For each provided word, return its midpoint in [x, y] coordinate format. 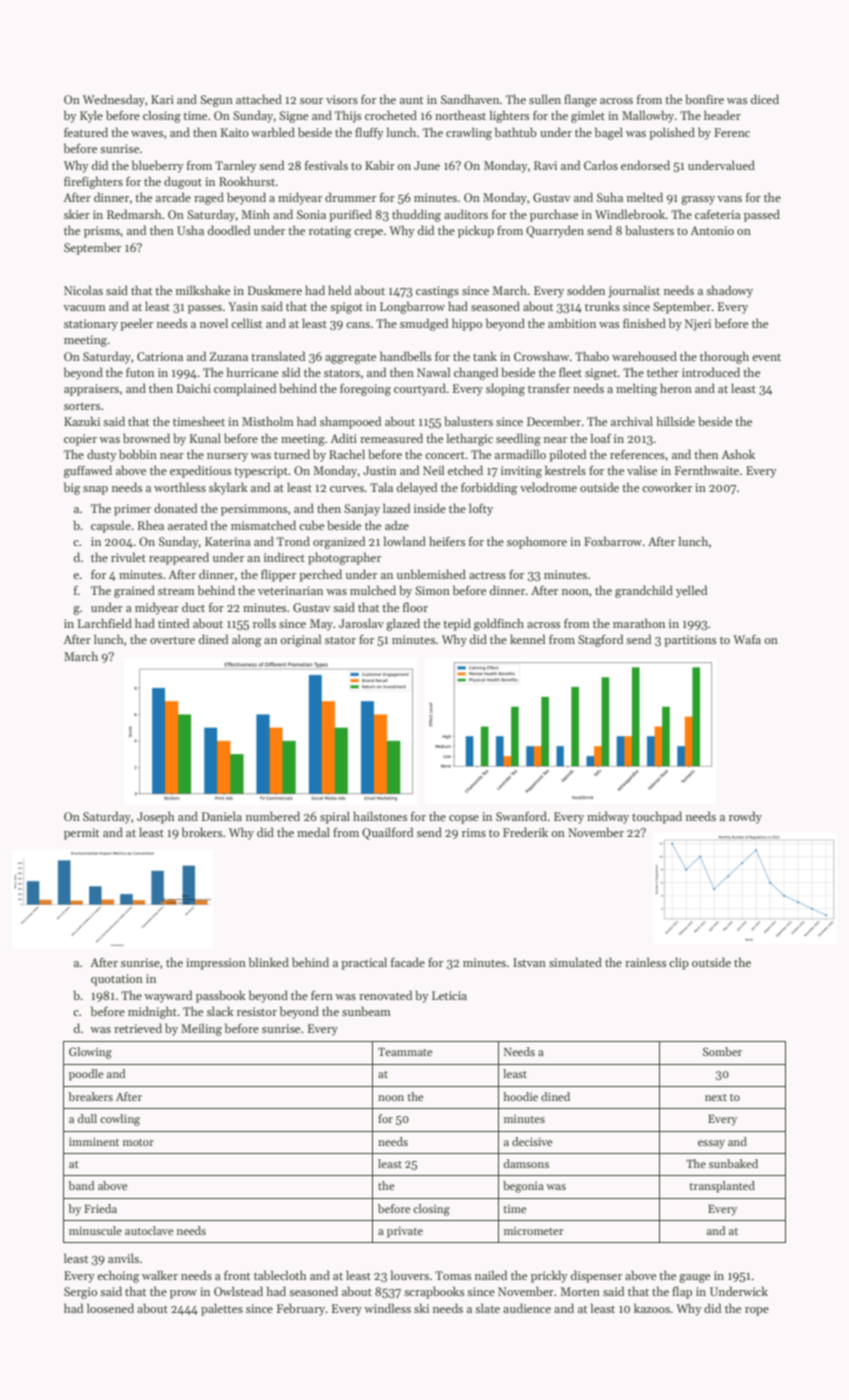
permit [81, 834]
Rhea [151, 525]
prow [183, 1294]
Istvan [529, 962]
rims [474, 832]
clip [679, 963]
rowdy [745, 817]
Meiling [201, 1029]
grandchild [644, 591]
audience [527, 1308]
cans [358, 325]
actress [487, 575]
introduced [711, 372]
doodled [229, 230]
